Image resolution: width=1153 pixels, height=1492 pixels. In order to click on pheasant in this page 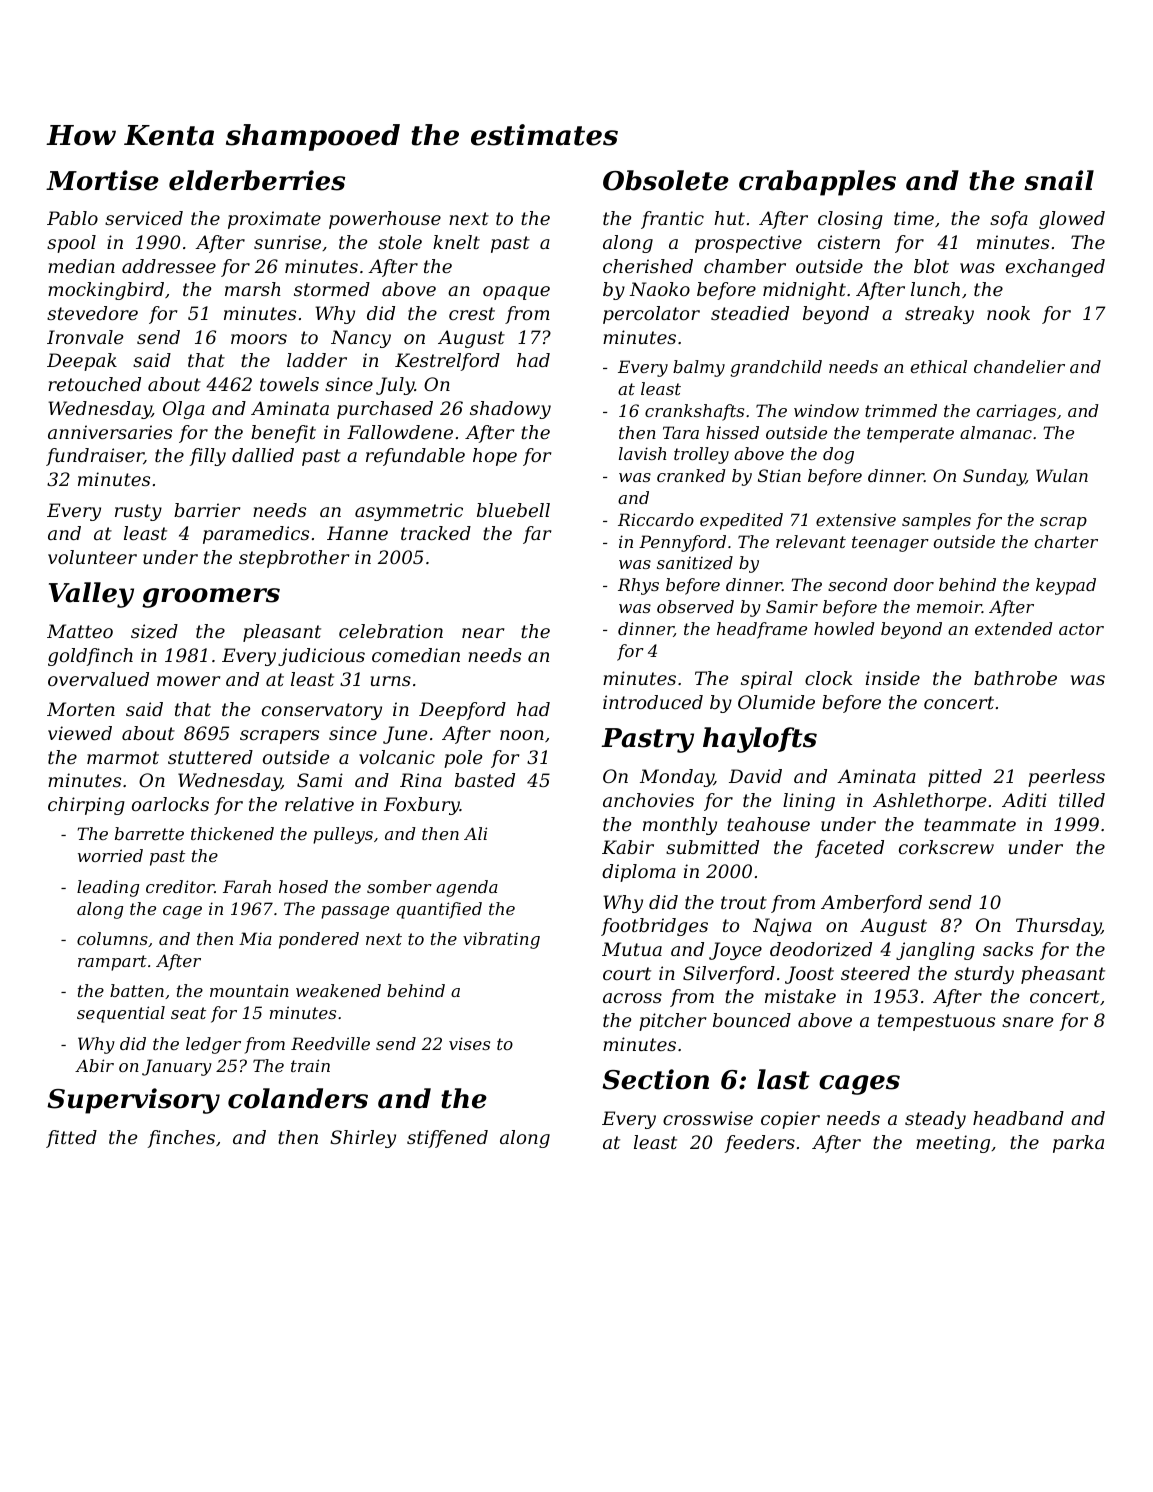, I will do `click(1063, 975)`.
